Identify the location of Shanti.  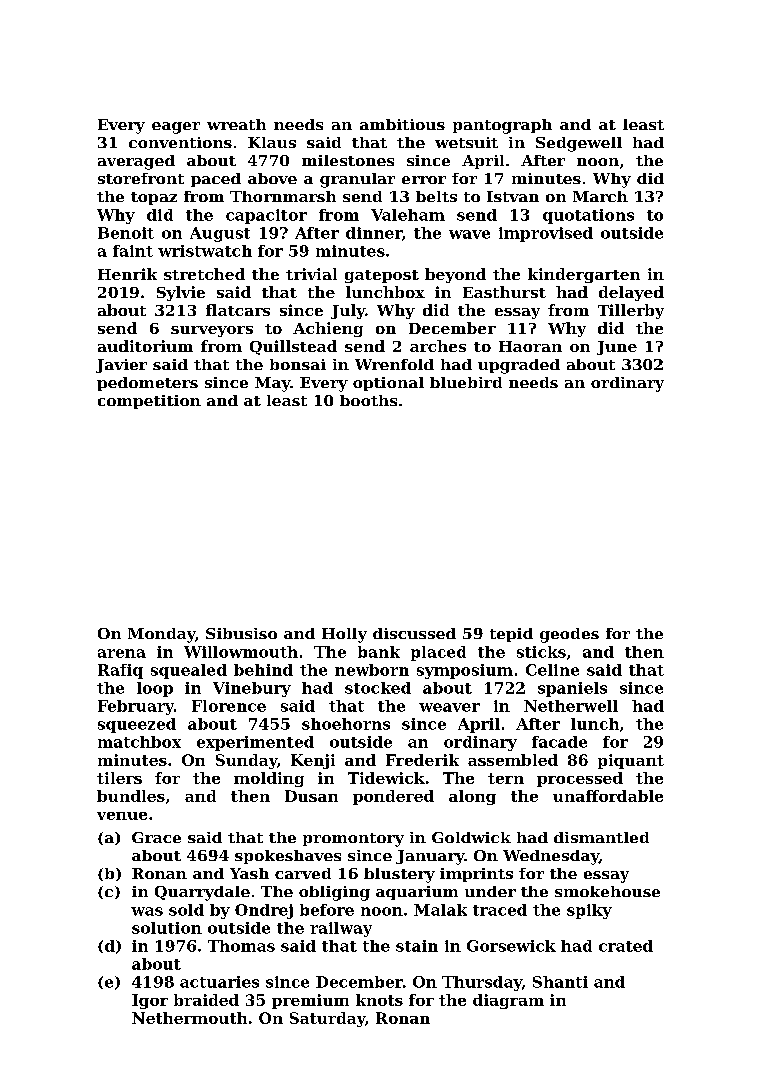
(560, 982).
